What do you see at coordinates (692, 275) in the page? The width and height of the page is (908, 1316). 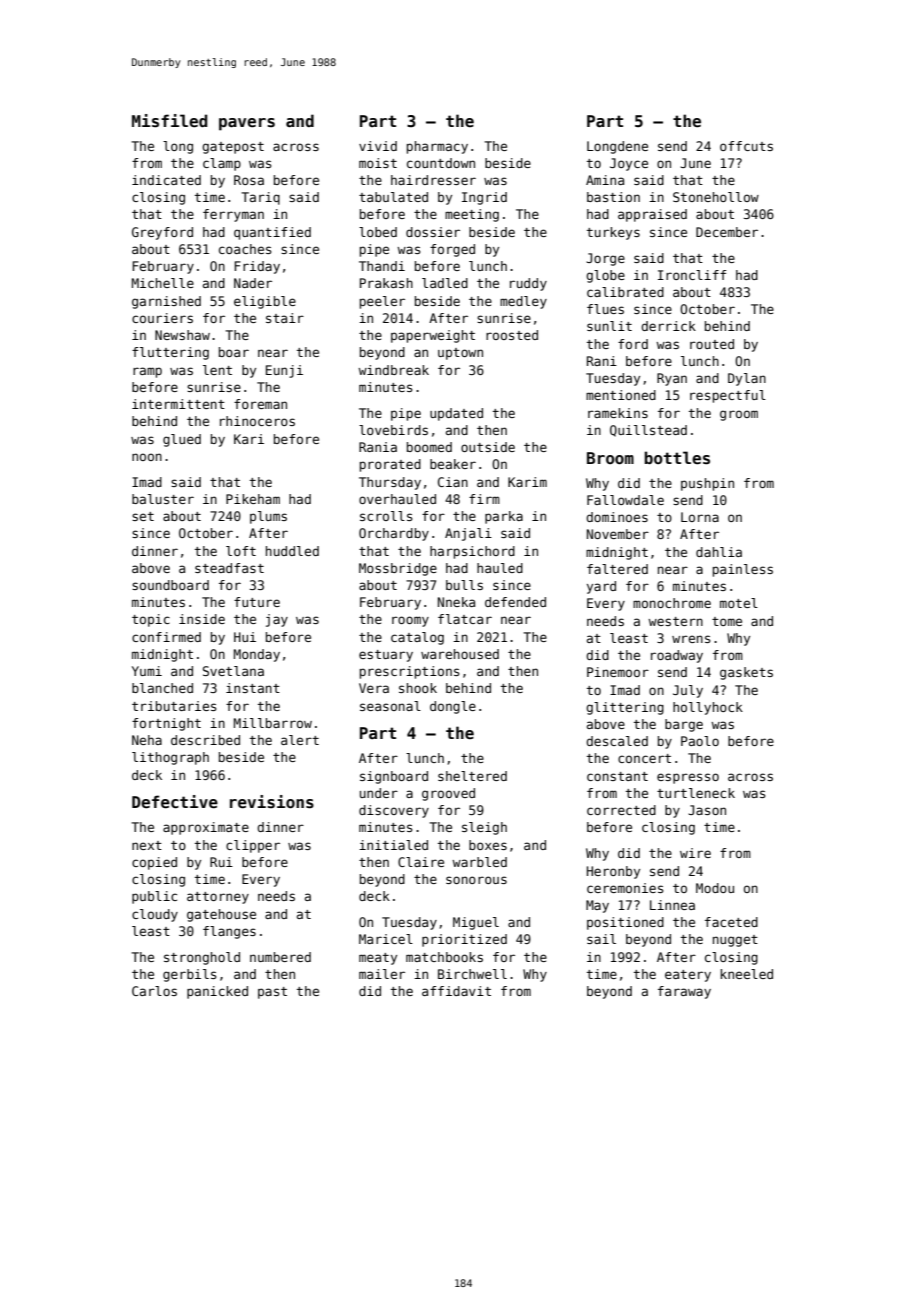 I see `Ironcliff` at bounding box center [692, 275].
